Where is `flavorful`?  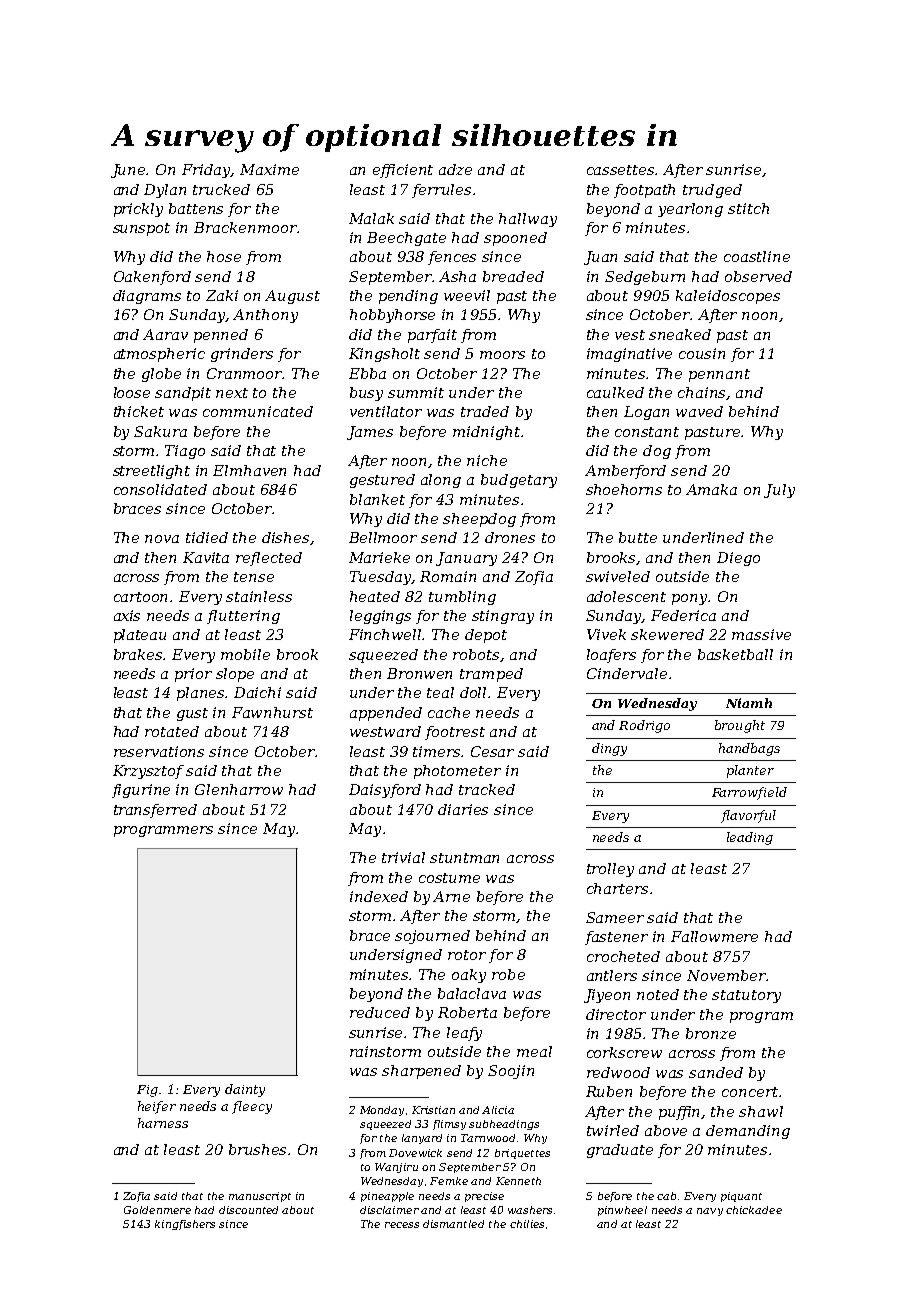
flavorful is located at coordinates (748, 816).
